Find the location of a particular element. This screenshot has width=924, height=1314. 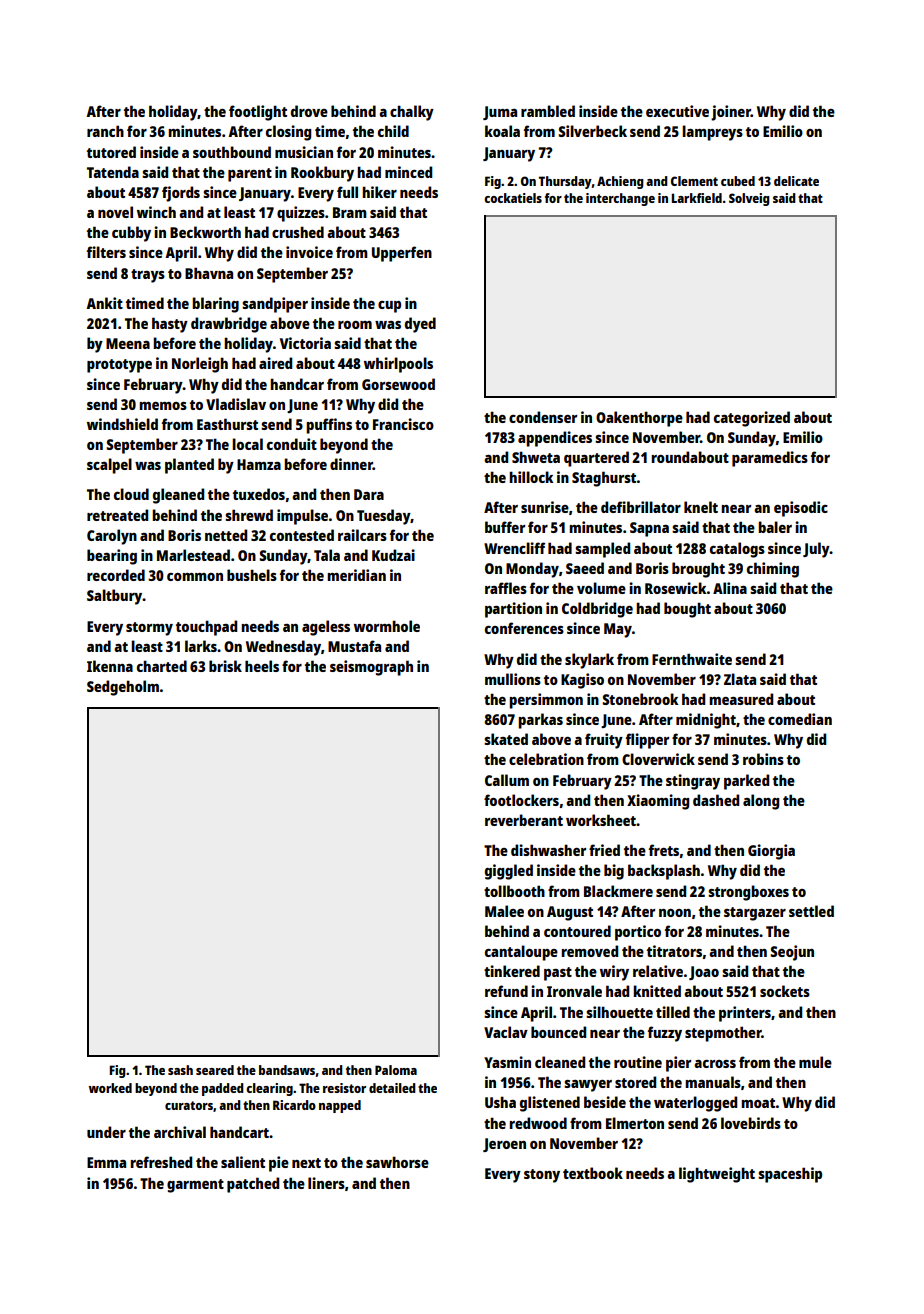

Jeroen is located at coordinates (504, 1145).
